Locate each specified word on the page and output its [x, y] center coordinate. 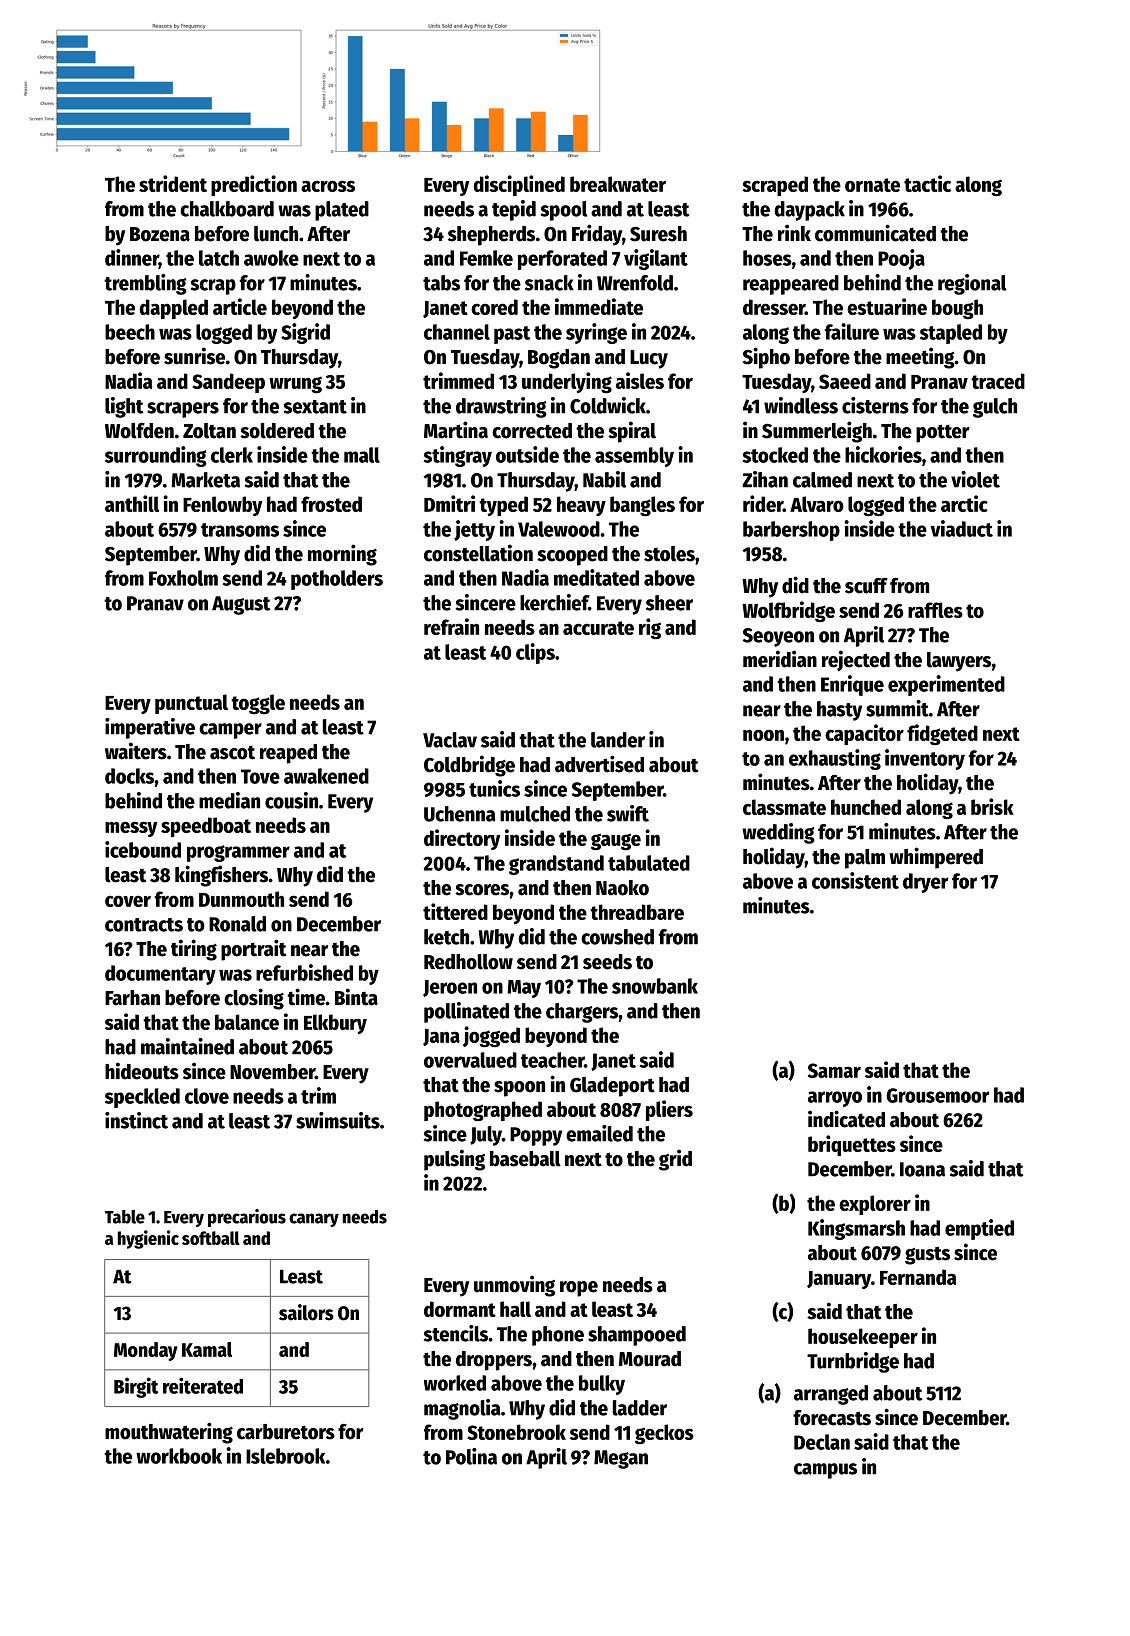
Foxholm [183, 578]
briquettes [852, 1145]
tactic [927, 183]
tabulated [649, 863]
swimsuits [338, 1120]
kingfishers [221, 876]
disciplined [519, 185]
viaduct [961, 528]
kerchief [554, 602]
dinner [132, 258]
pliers [669, 1110]
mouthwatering [169, 1433]
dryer [925, 883]
